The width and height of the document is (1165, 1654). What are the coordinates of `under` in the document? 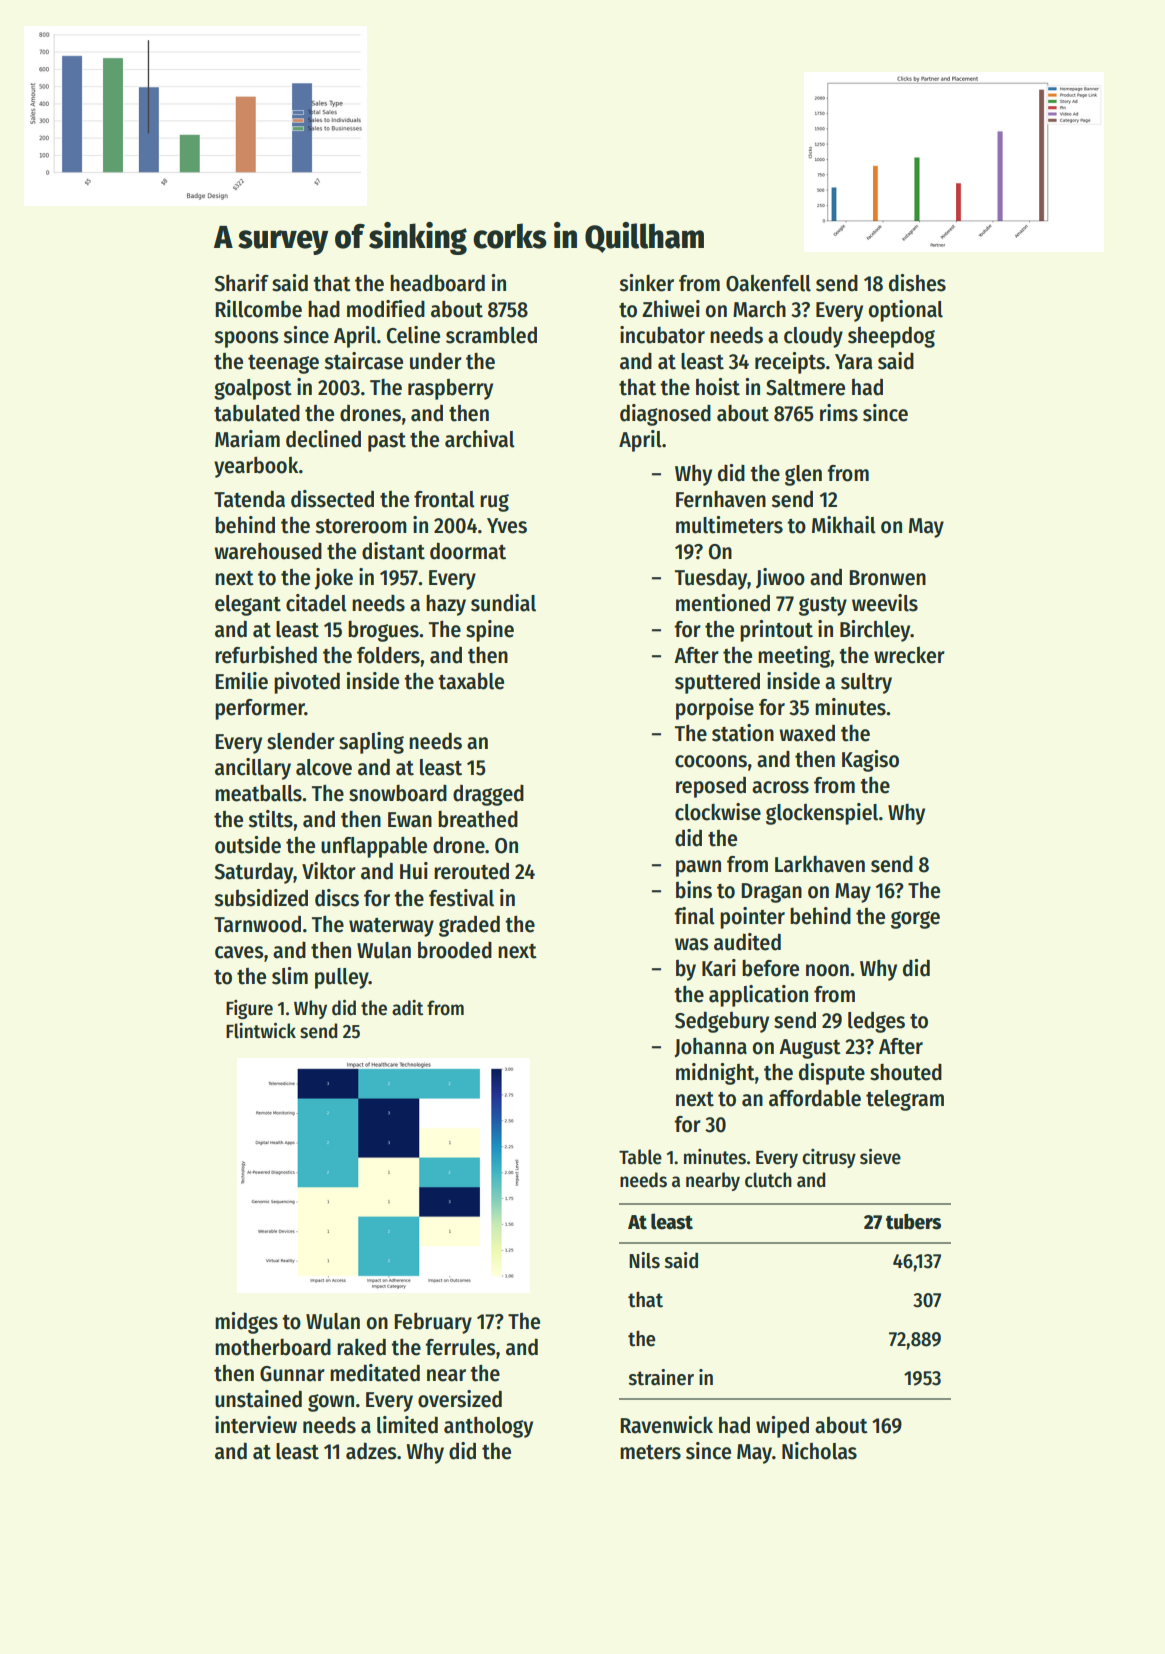 It's located at (436, 361).
